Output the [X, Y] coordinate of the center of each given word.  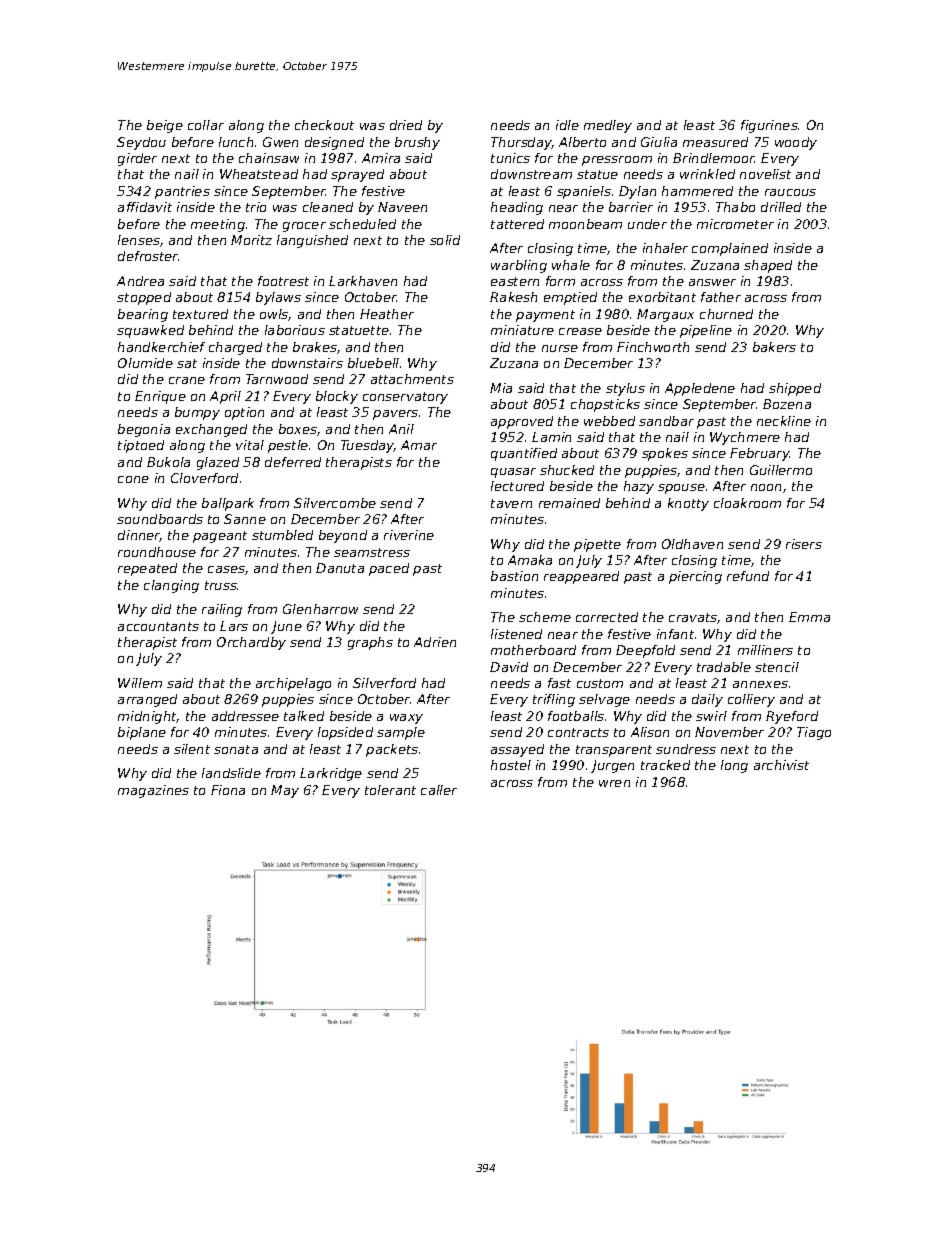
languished [312, 241]
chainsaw [269, 158]
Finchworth [653, 347]
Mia [501, 388]
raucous [790, 192]
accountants [158, 626]
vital [250, 445]
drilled [781, 207]
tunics [510, 158]
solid [445, 240]
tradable [724, 667]
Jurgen [612, 766]
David [509, 667]
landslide [231, 773]
